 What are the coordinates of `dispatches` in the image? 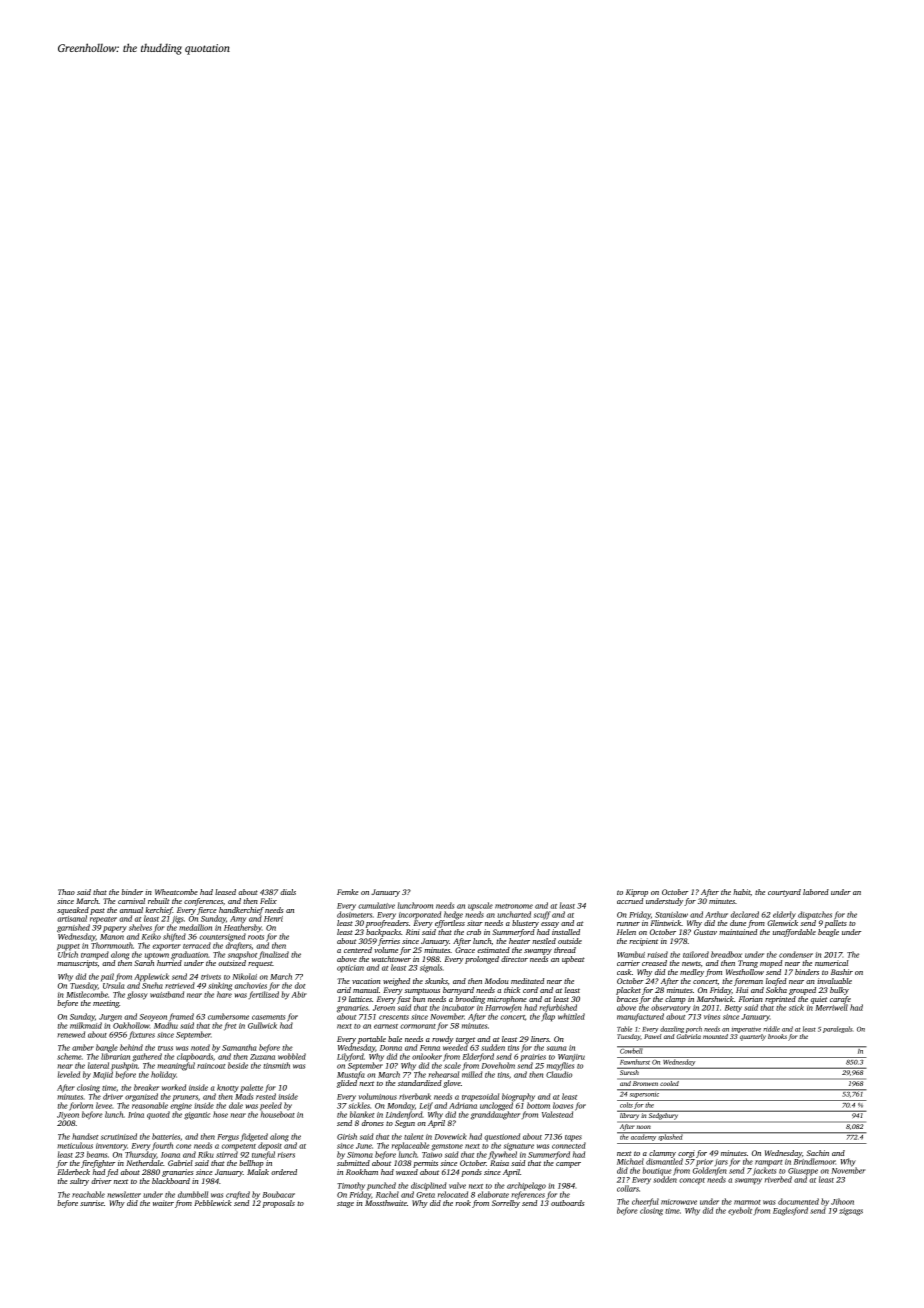 It's located at (815, 915).
